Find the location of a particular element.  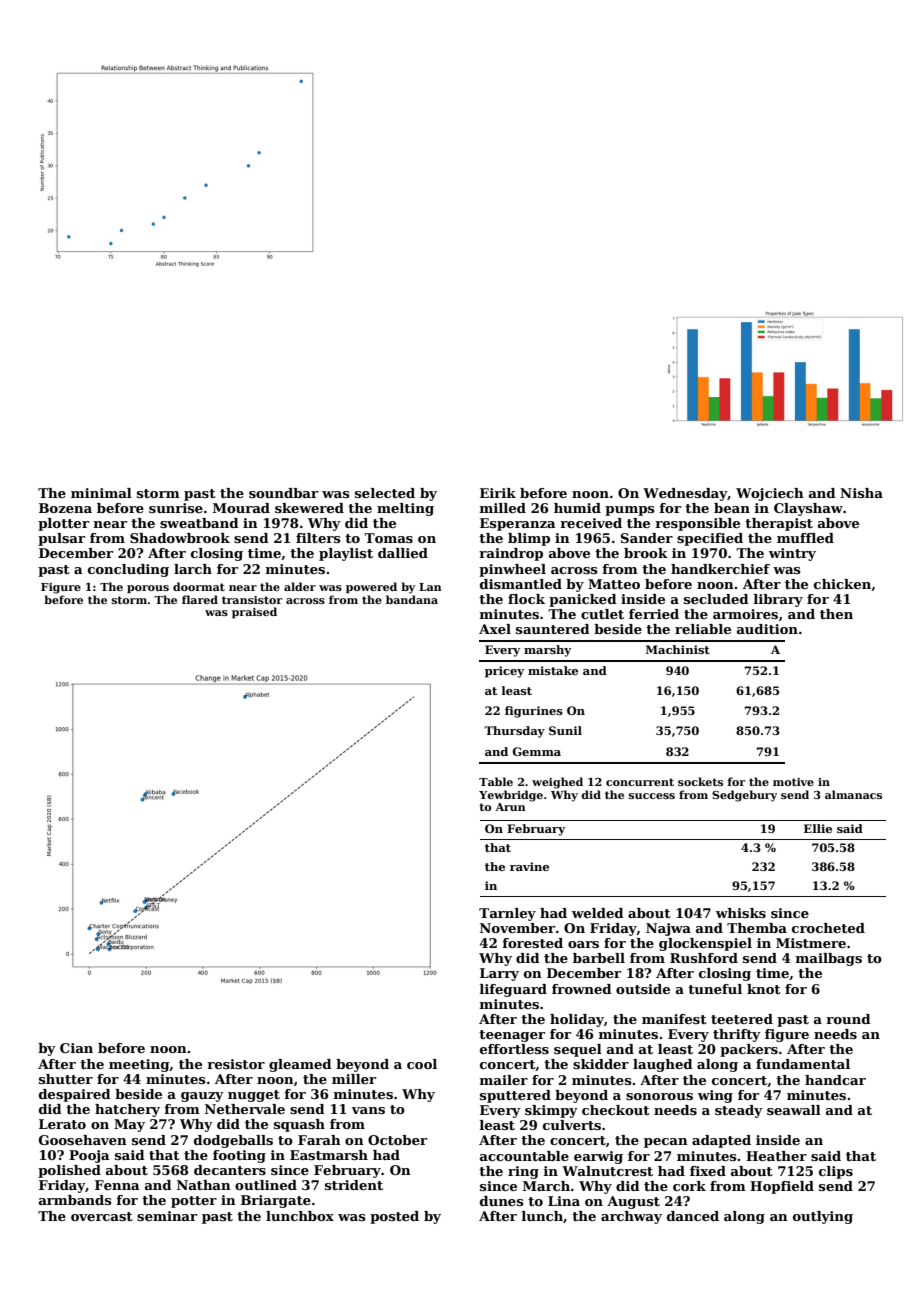

round is located at coordinates (848, 1019).
